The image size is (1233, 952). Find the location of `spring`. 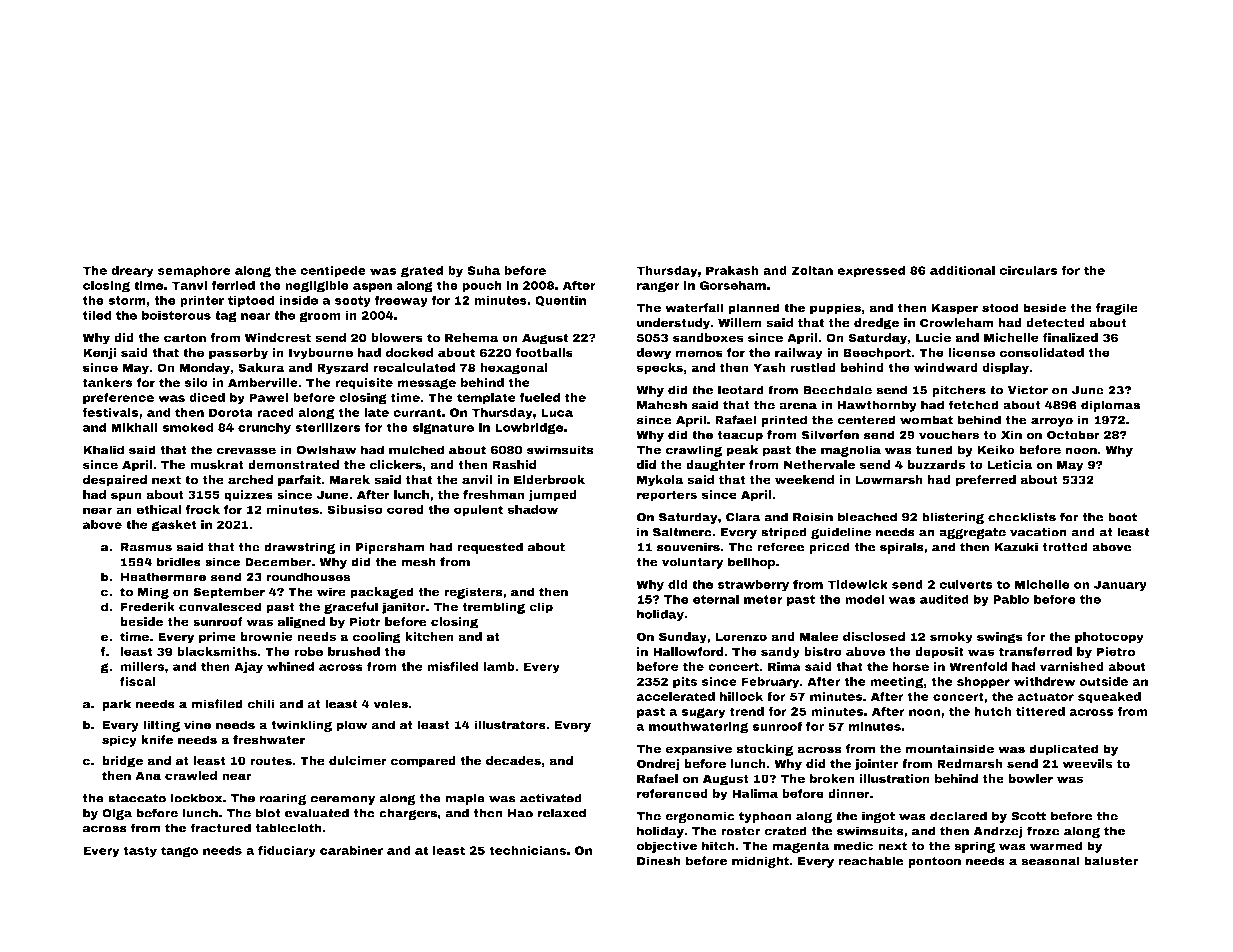

spring is located at coordinates (974, 847).
